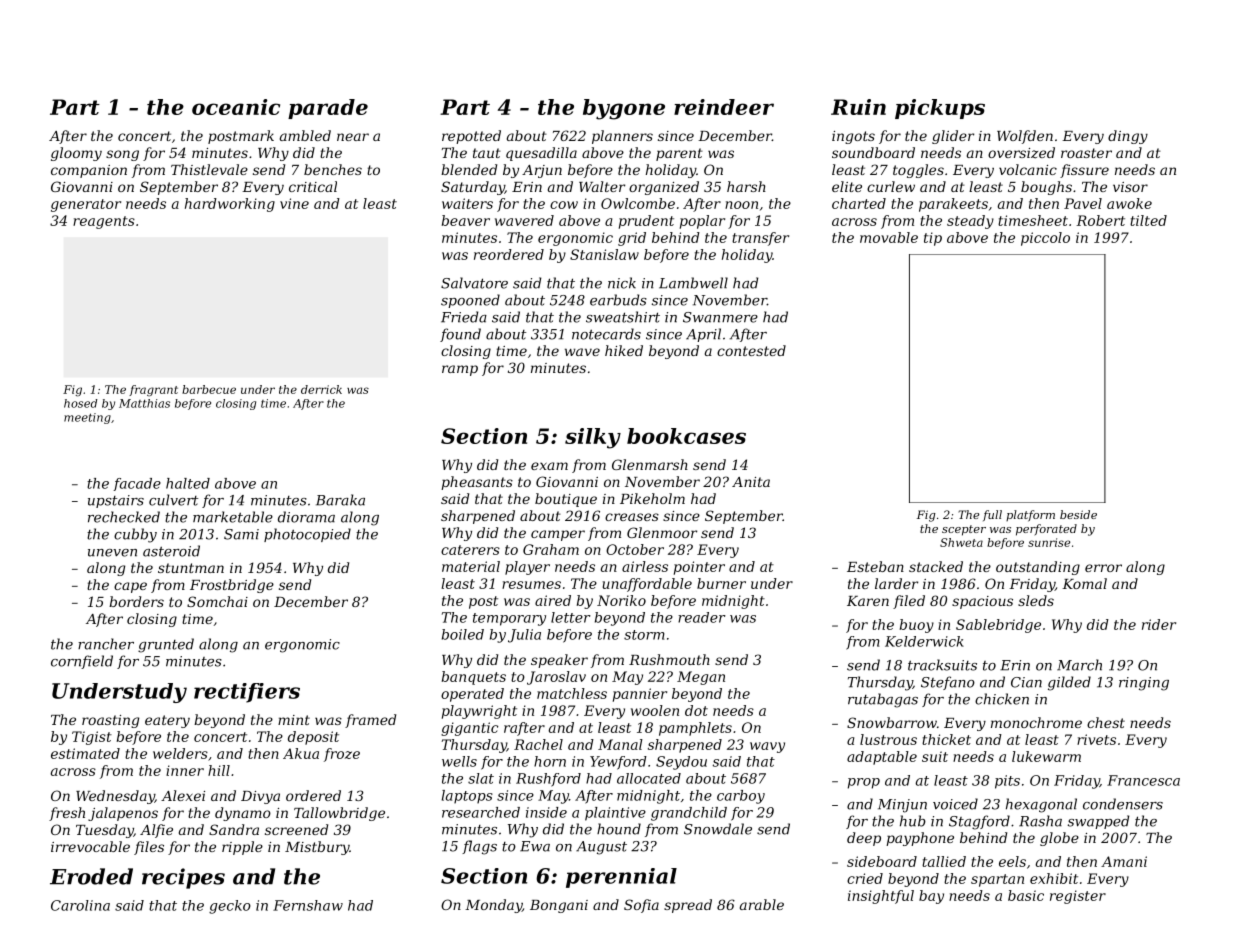 This screenshot has width=1233, height=952. I want to click on parade, so click(328, 109).
